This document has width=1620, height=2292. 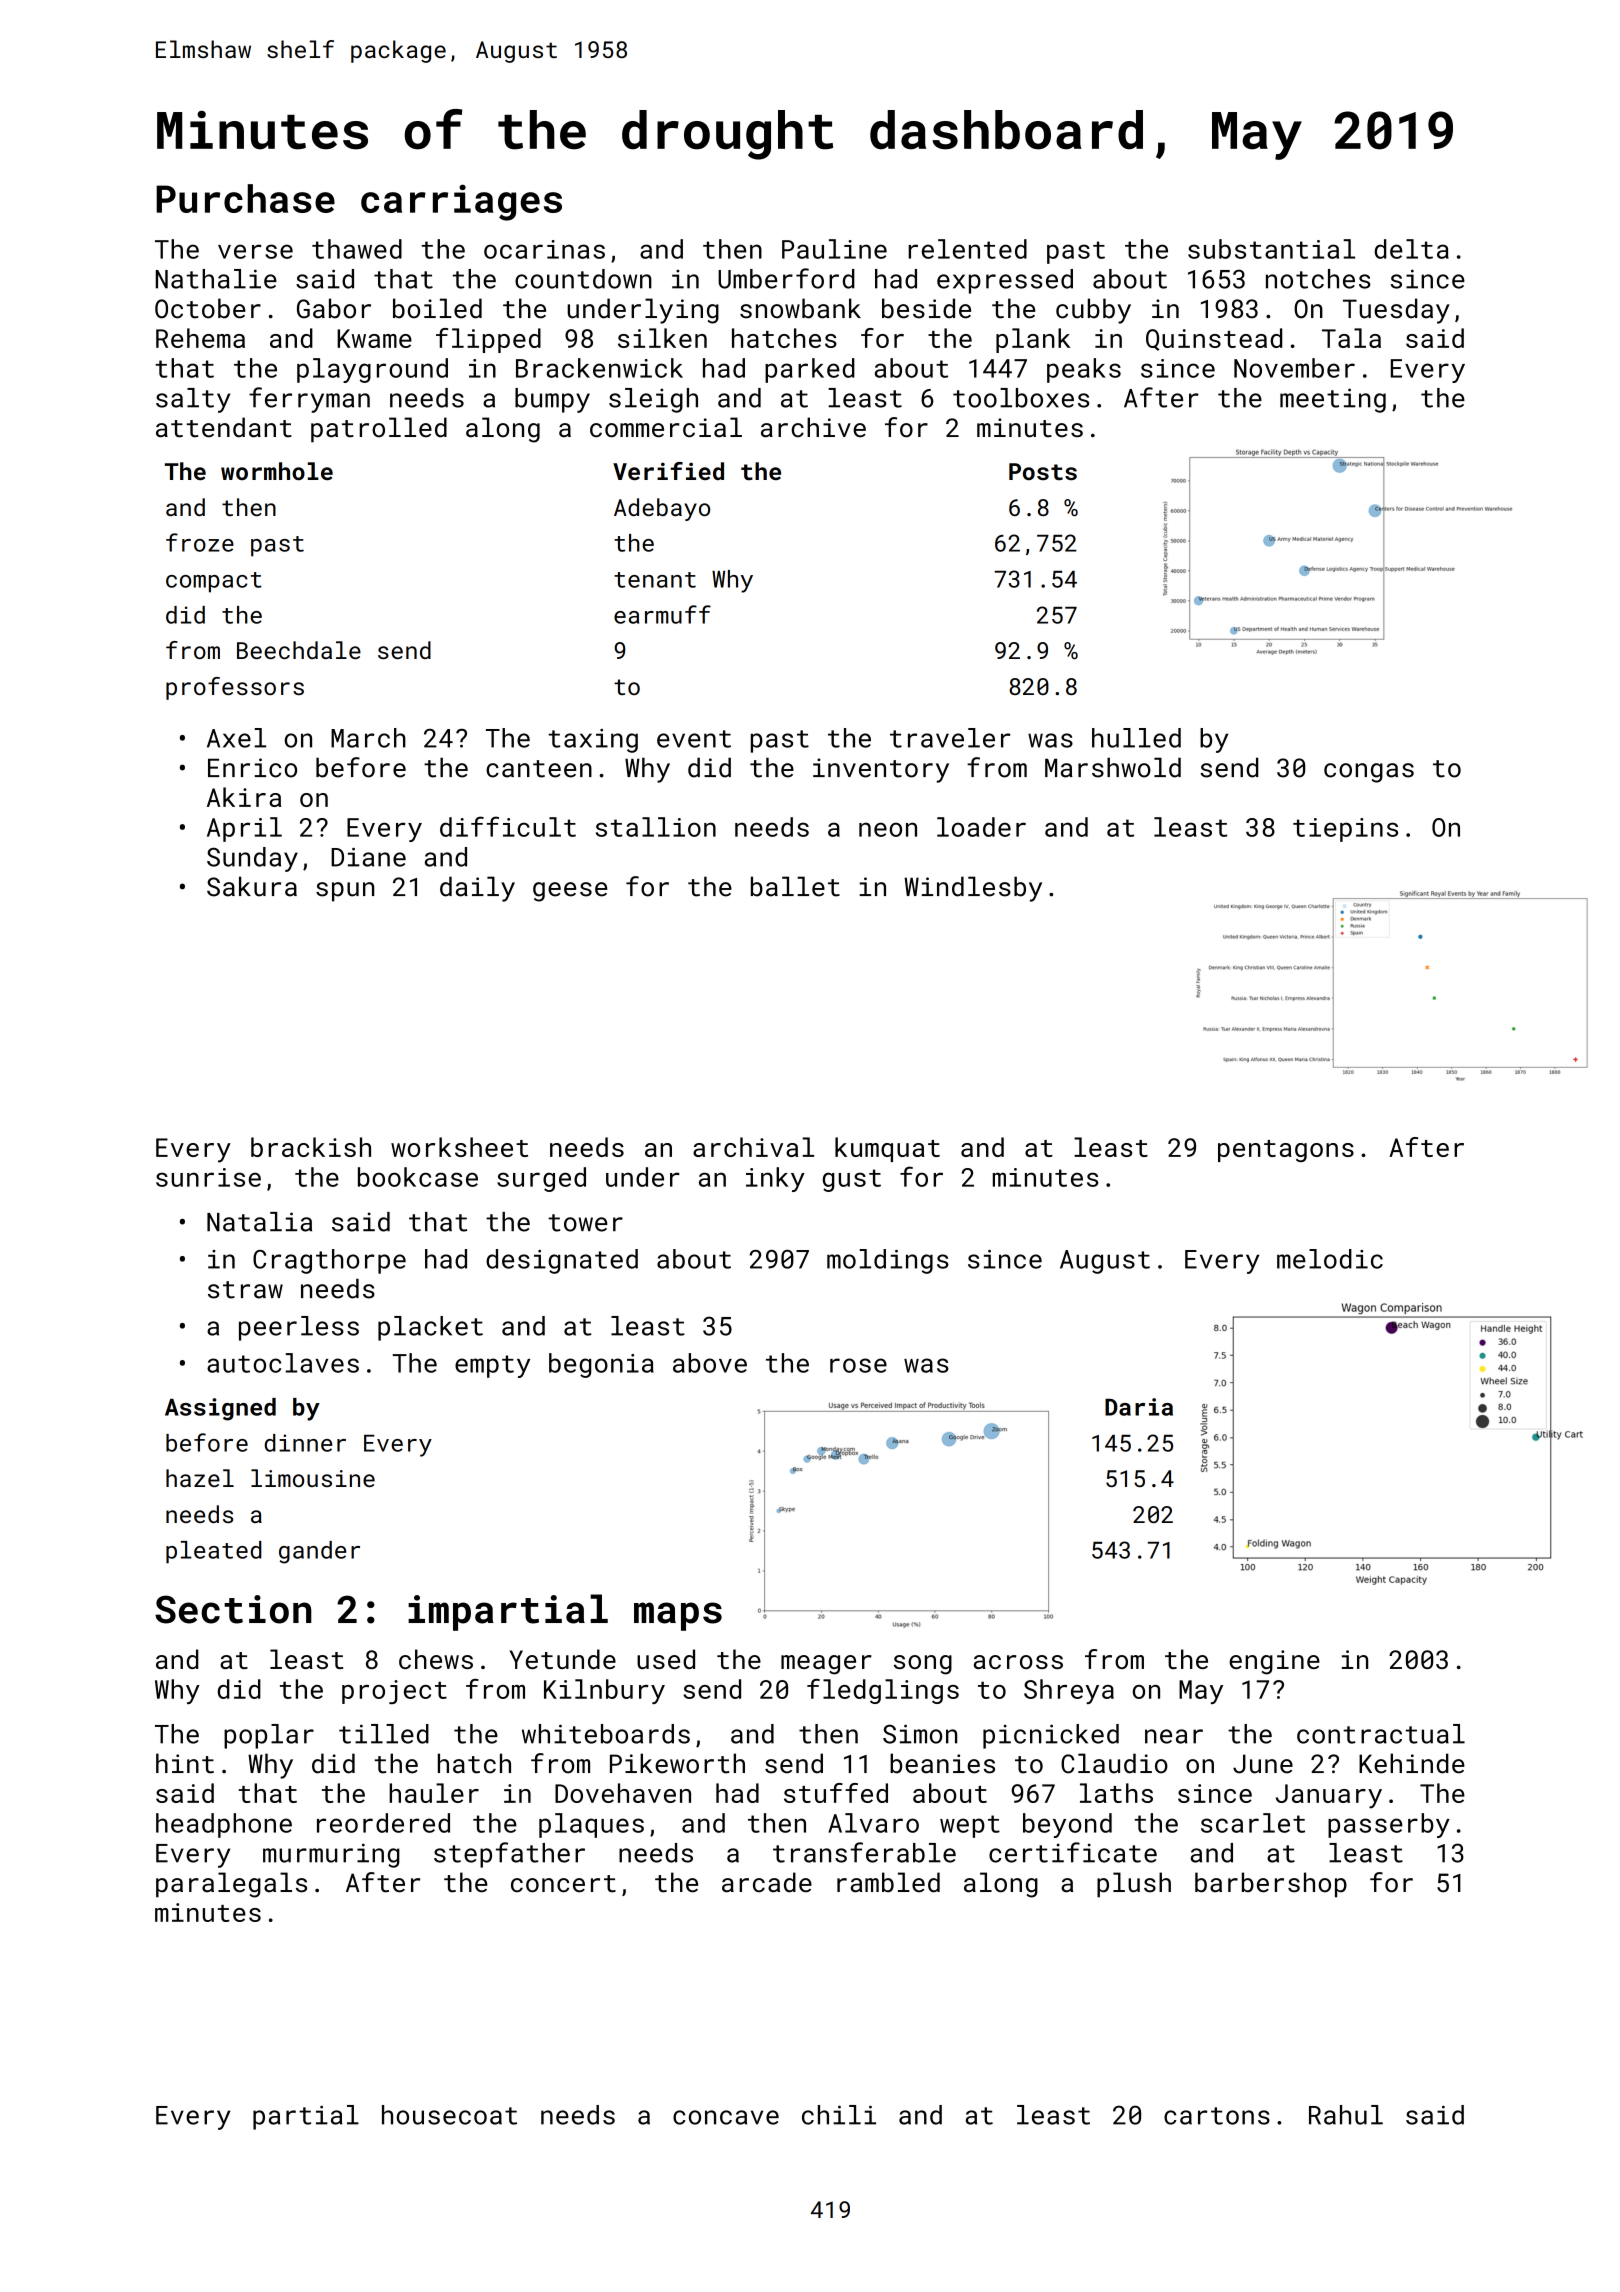 What do you see at coordinates (562, 1261) in the document?
I see `designated` at bounding box center [562, 1261].
